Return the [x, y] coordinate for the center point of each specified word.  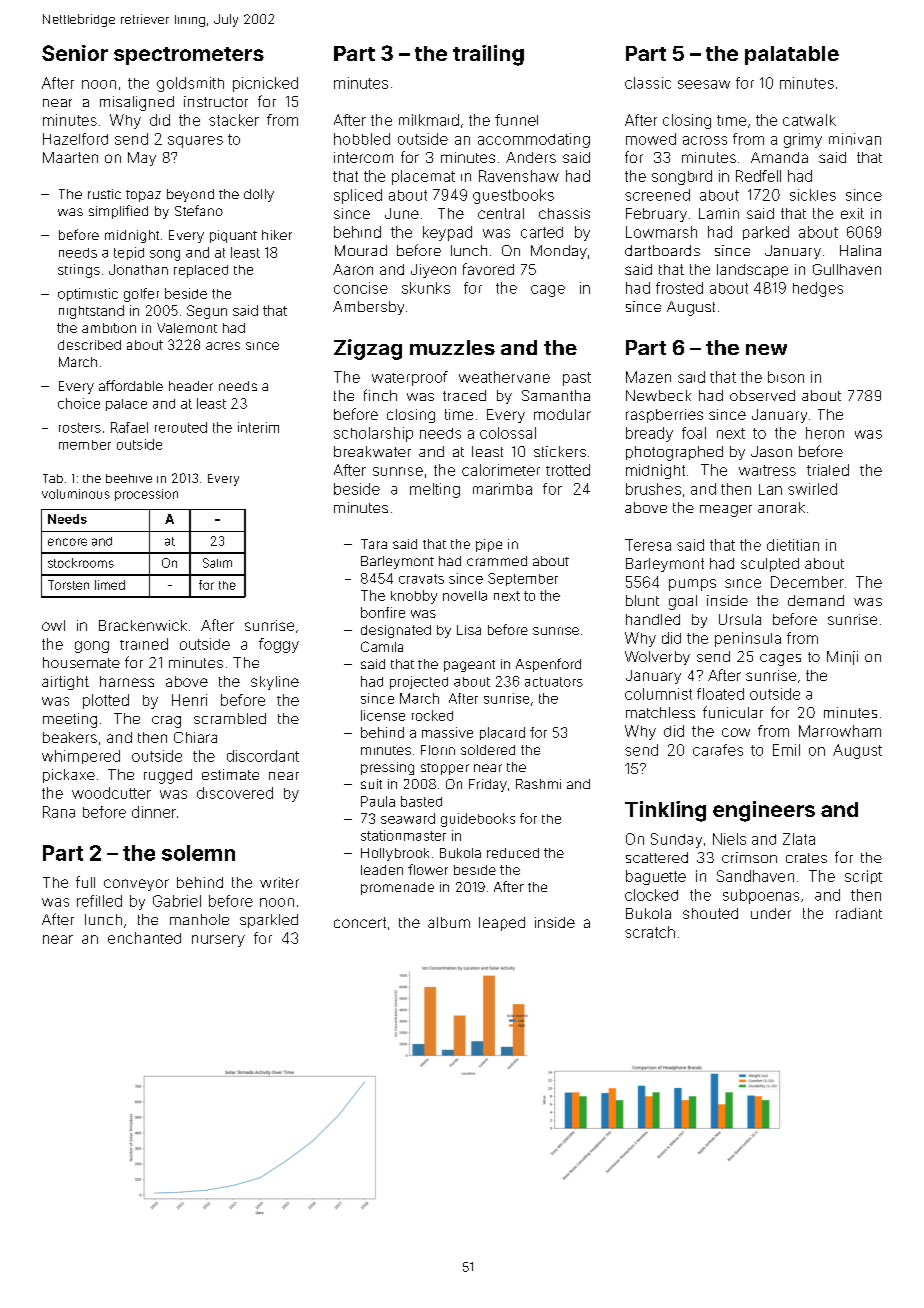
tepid [129, 253]
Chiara [195, 737]
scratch [650, 932]
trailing [488, 55]
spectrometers [189, 56]
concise [361, 288]
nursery [218, 941]
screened [657, 195]
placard [502, 733]
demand [816, 600]
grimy [803, 140]
